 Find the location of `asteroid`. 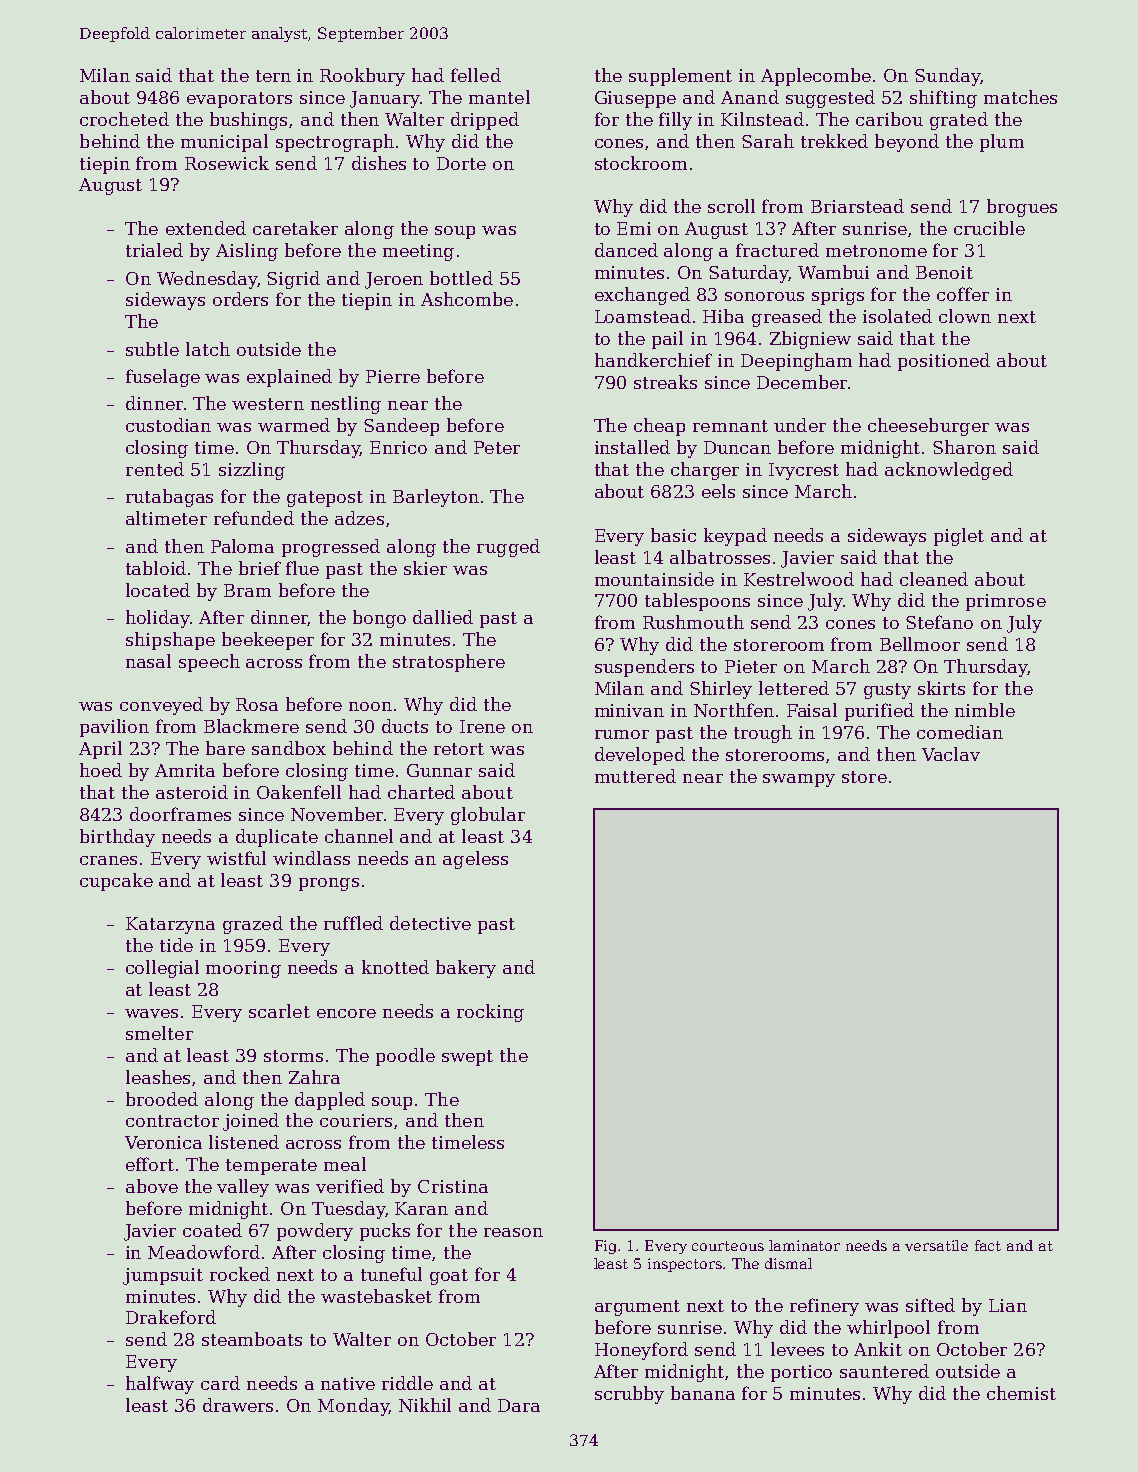

asteroid is located at coordinates (192, 792).
